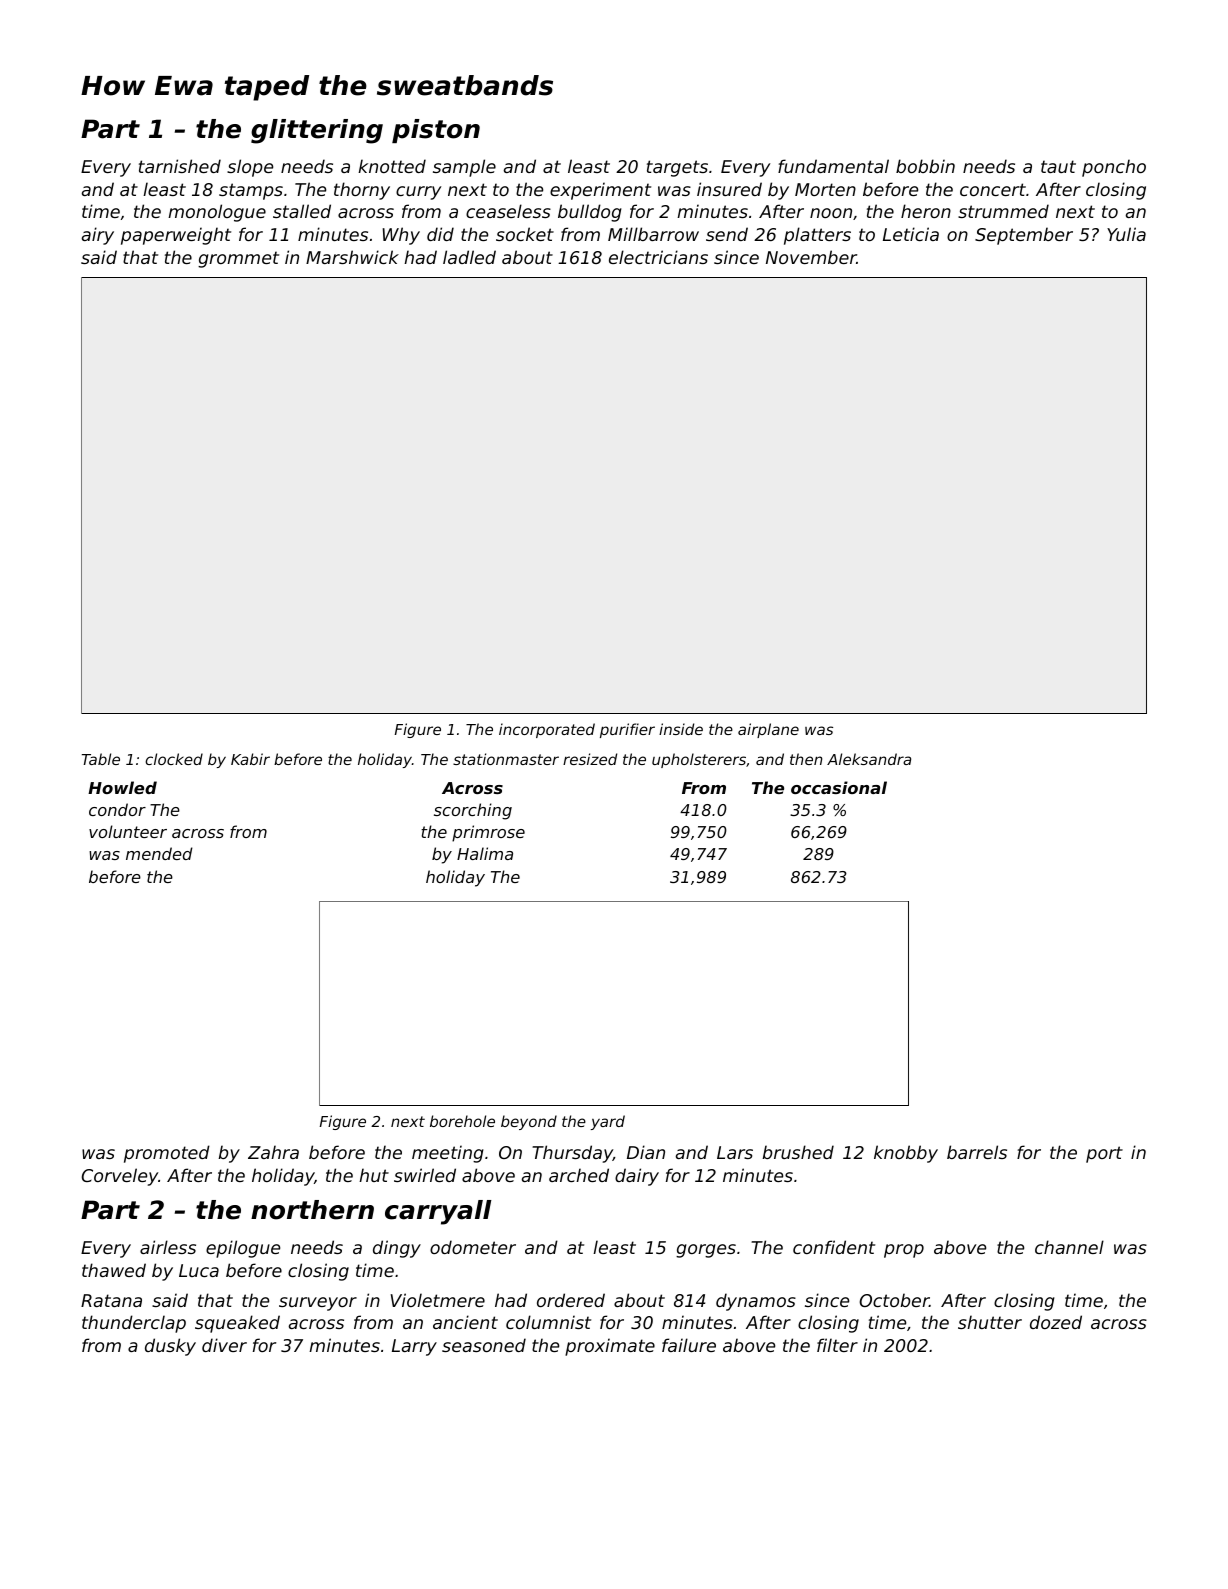 The width and height of the page is (1228, 1589). Describe the element at coordinates (1104, 1154) in the page. I see `port` at that location.
